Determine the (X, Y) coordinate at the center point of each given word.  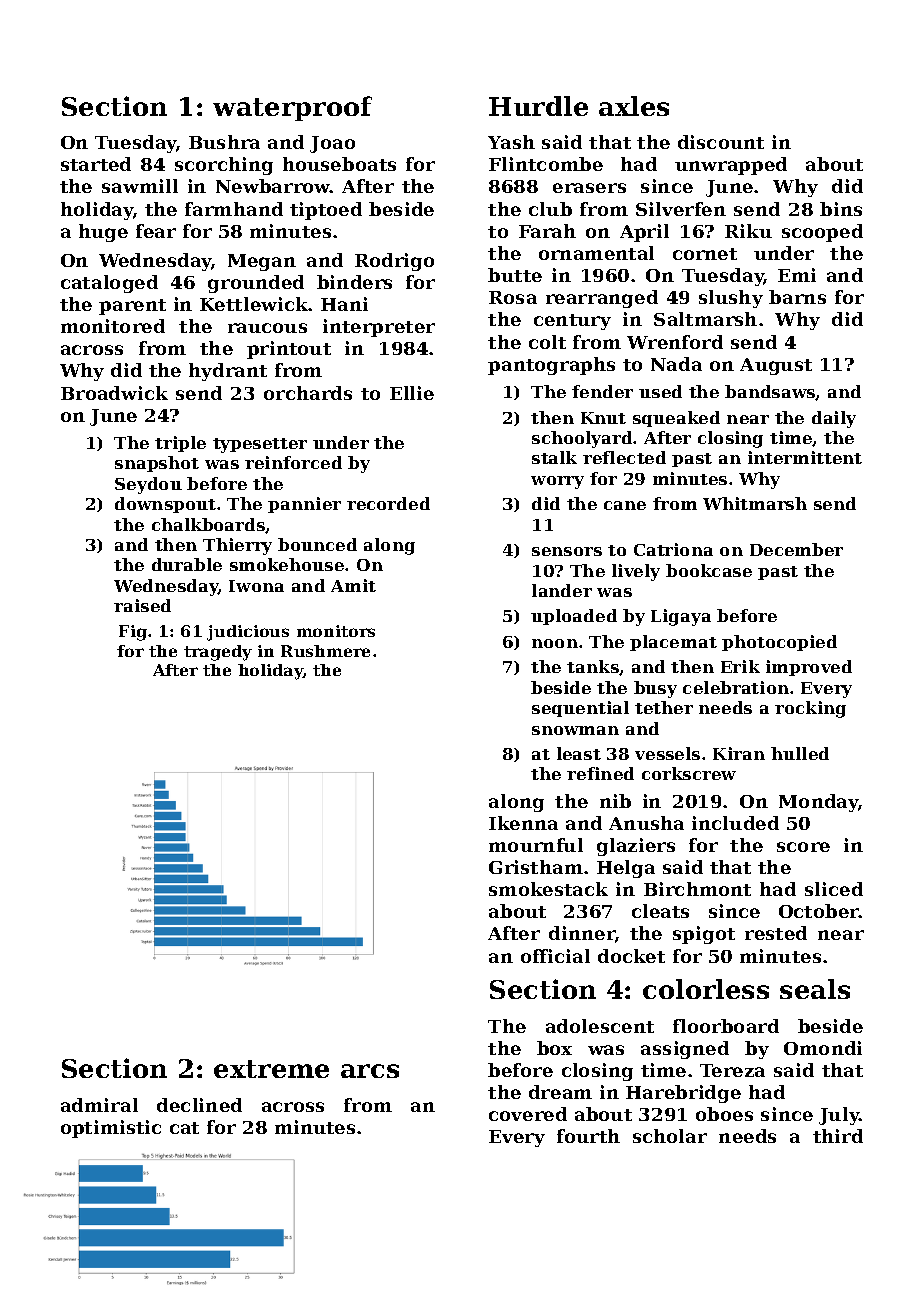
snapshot (157, 464)
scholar (670, 1136)
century (572, 322)
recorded (388, 503)
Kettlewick (254, 304)
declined (199, 1105)
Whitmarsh (755, 503)
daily (834, 419)
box (554, 1048)
